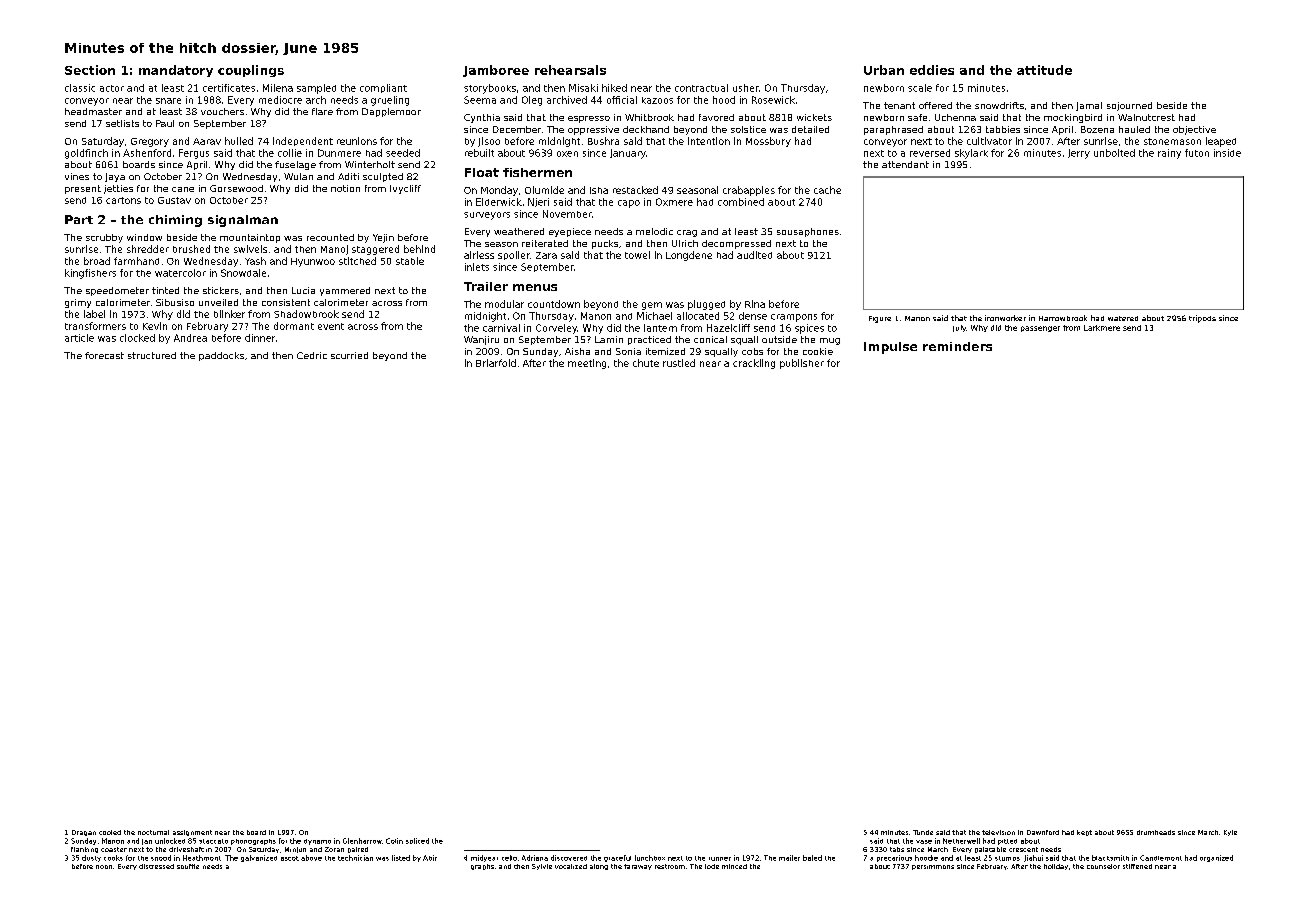 The height and width of the document is (924, 1308). What do you see at coordinates (957, 346) in the document?
I see `reminders` at bounding box center [957, 346].
